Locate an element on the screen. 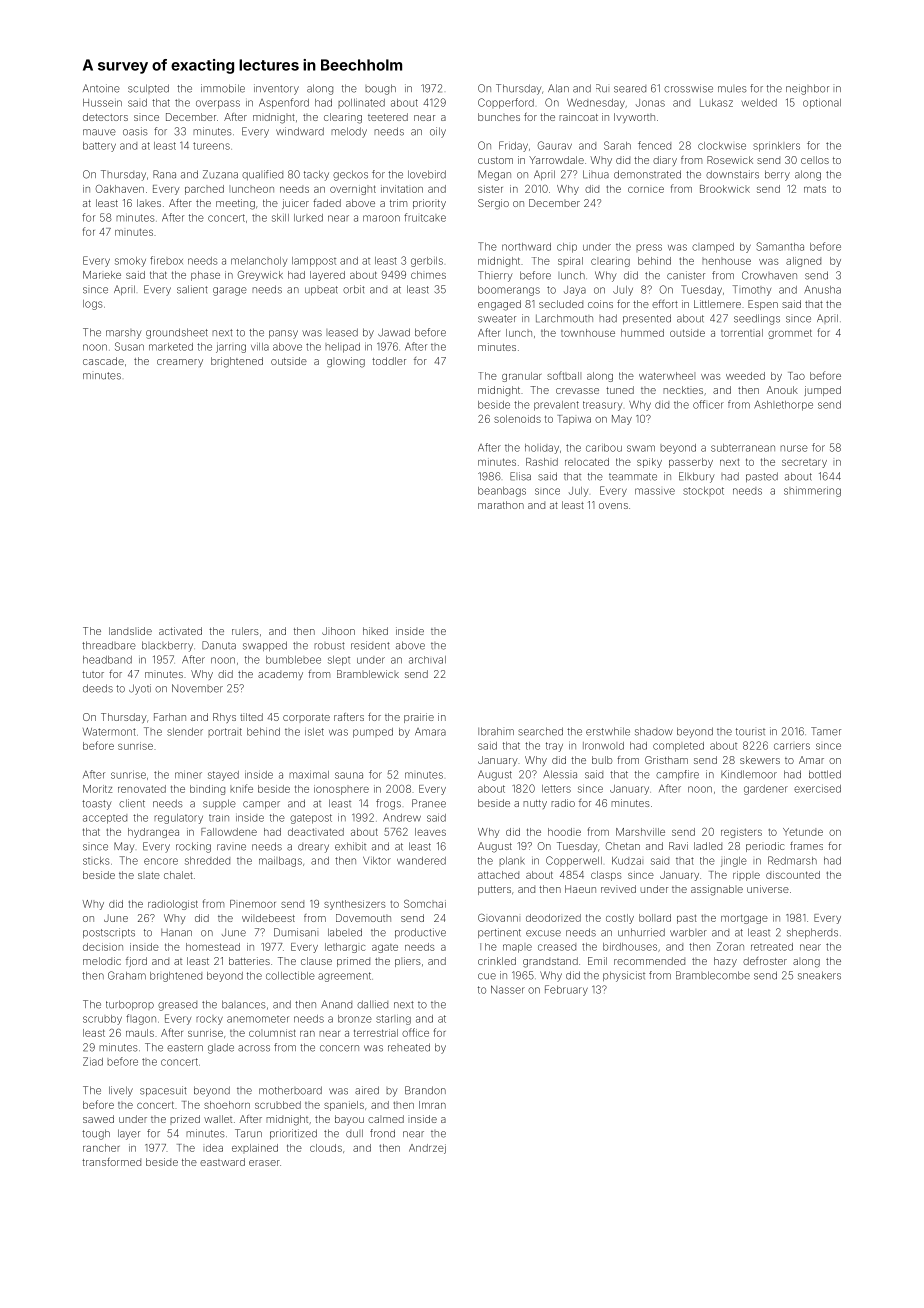 This screenshot has height=1308, width=924. Brandon is located at coordinates (425, 1090).
